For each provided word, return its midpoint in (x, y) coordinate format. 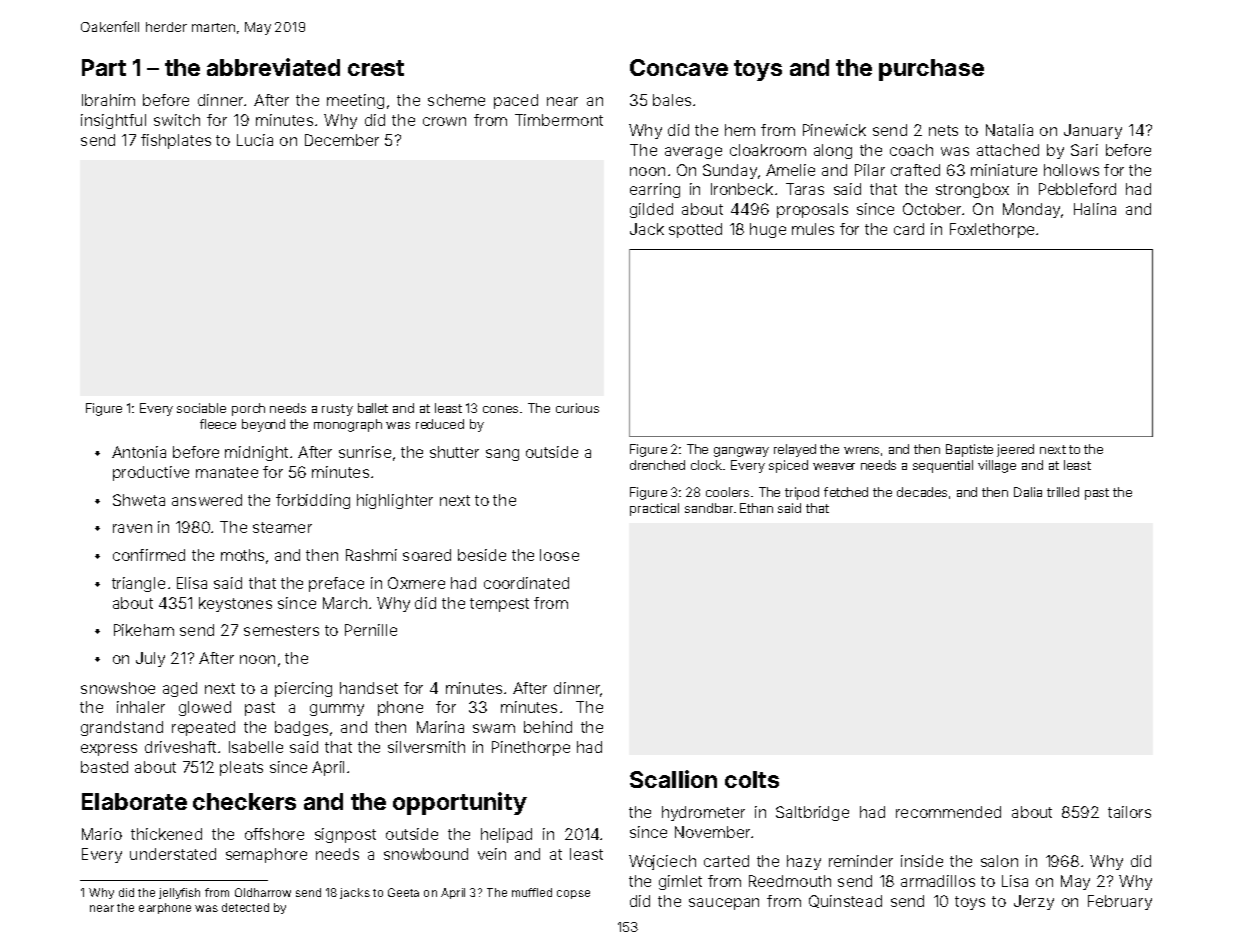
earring (655, 190)
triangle (138, 584)
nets (943, 130)
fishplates (176, 141)
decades (922, 492)
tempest (499, 605)
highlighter (395, 501)
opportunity (460, 803)
